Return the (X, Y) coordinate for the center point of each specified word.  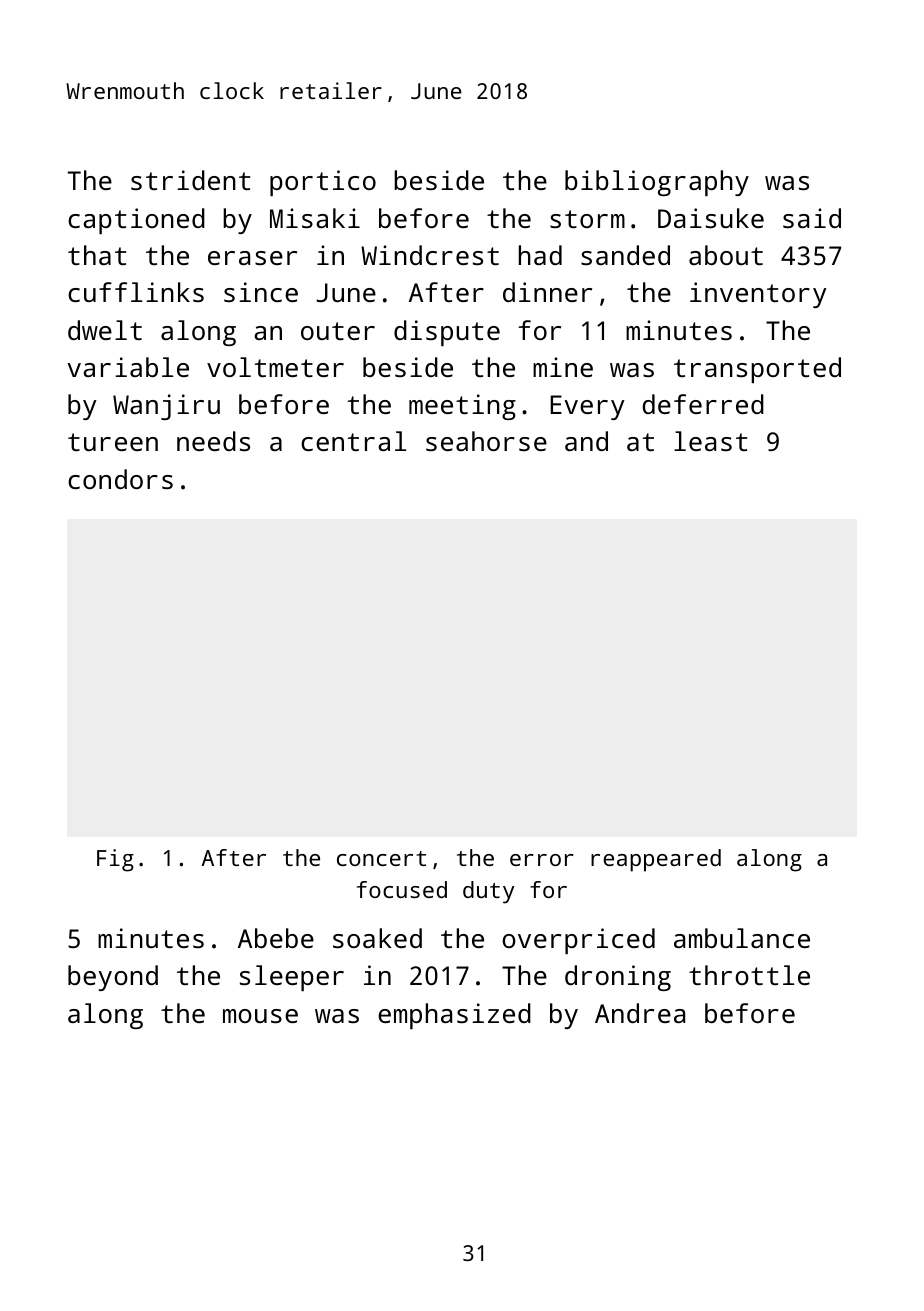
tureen (113, 442)
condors (120, 479)
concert (381, 858)
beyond (113, 978)
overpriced (578, 941)
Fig (115, 860)
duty (489, 892)
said (812, 218)
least (710, 441)
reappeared (656, 860)
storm (587, 219)
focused (402, 889)
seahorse (486, 441)
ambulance (742, 938)
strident (190, 180)
